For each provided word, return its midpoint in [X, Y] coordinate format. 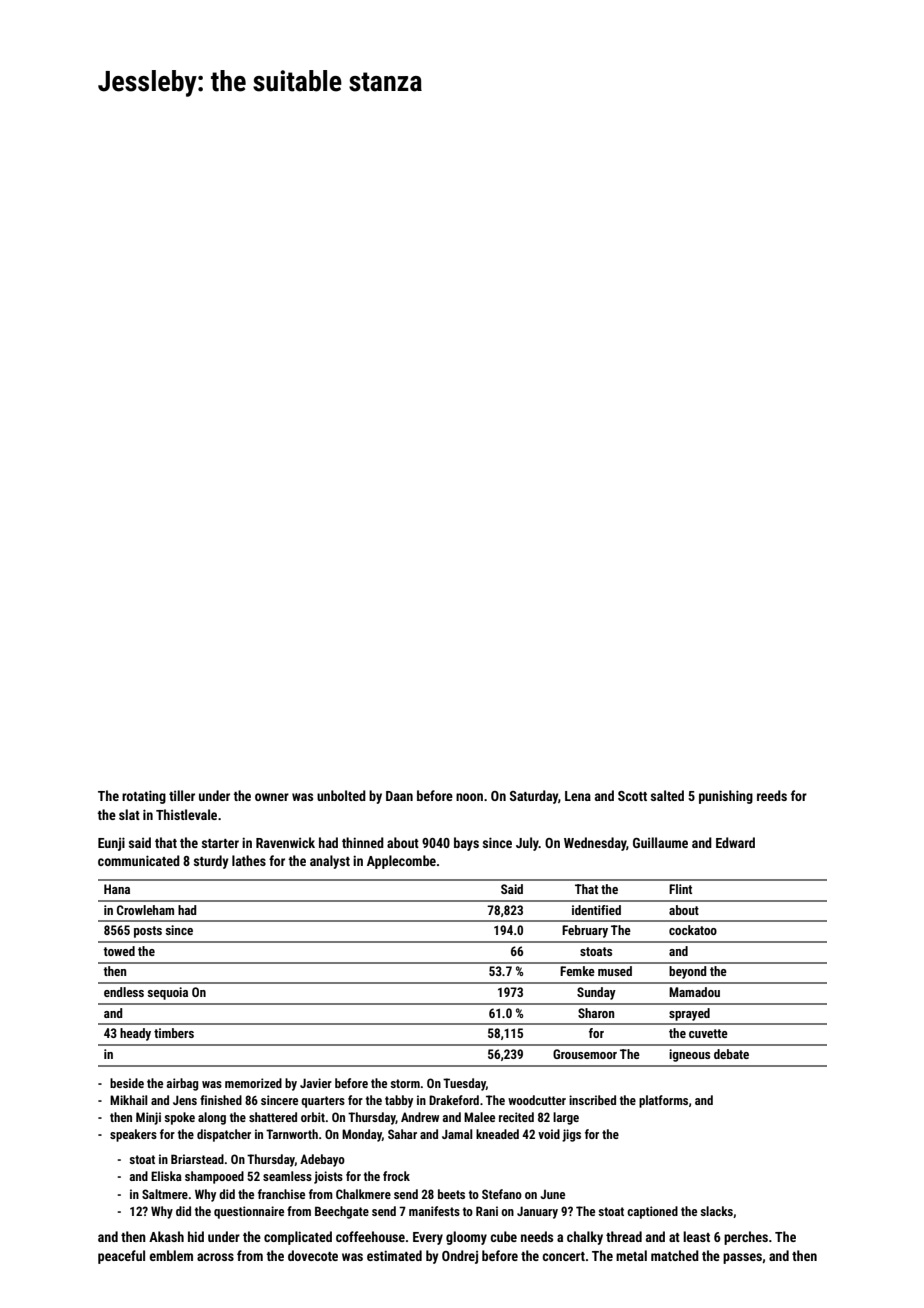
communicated [139, 860]
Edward [735, 842]
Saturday [534, 797]
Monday [362, 1135]
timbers [174, 1033]
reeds [772, 795]
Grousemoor [585, 1054]
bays [466, 844]
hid [196, 1236]
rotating [144, 797]
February [585, 931]
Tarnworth [292, 1134]
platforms [663, 1101]
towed [119, 951]
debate [731, 1054]
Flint [680, 889]
